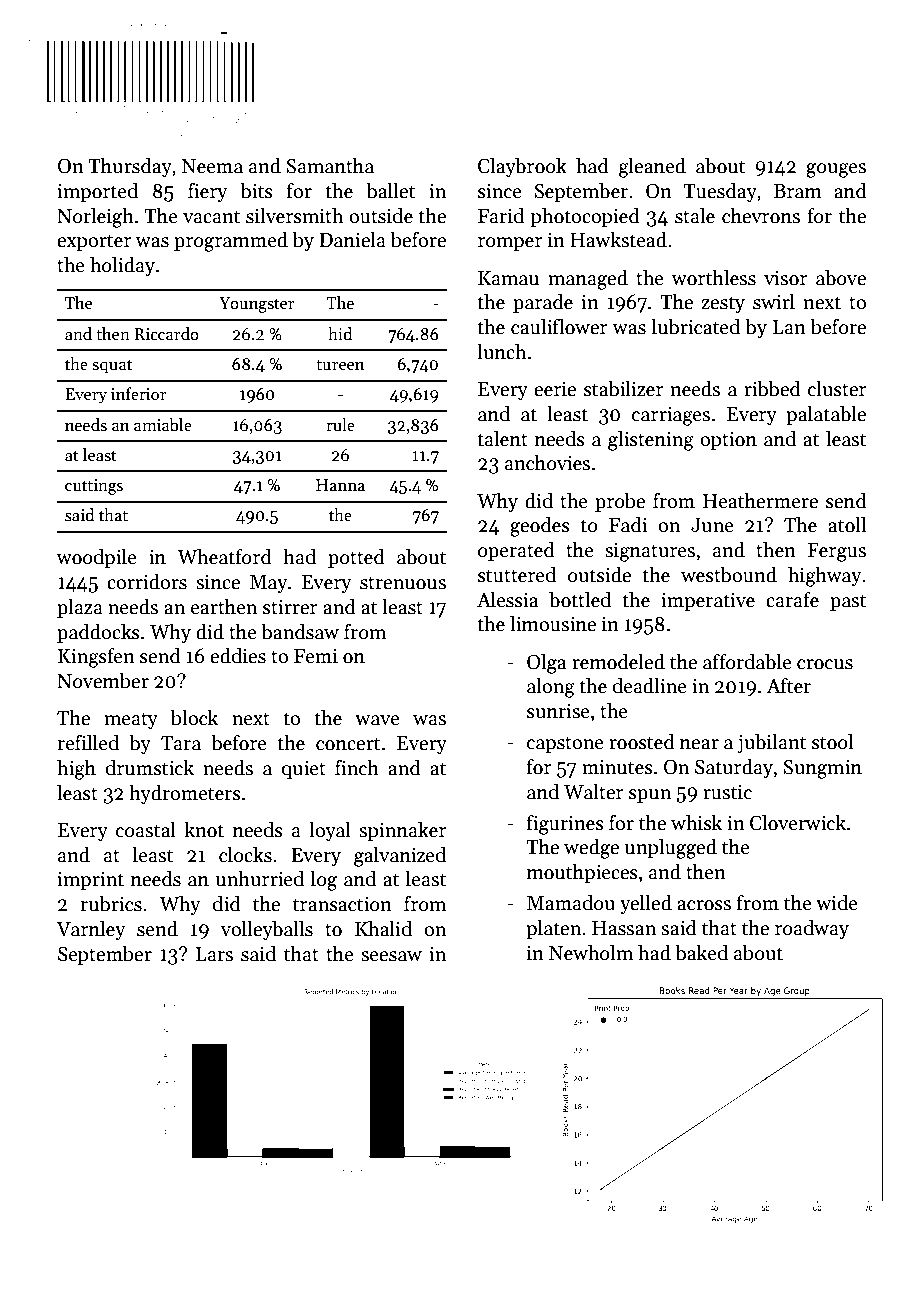  I want to click on Olga, so click(546, 664).
